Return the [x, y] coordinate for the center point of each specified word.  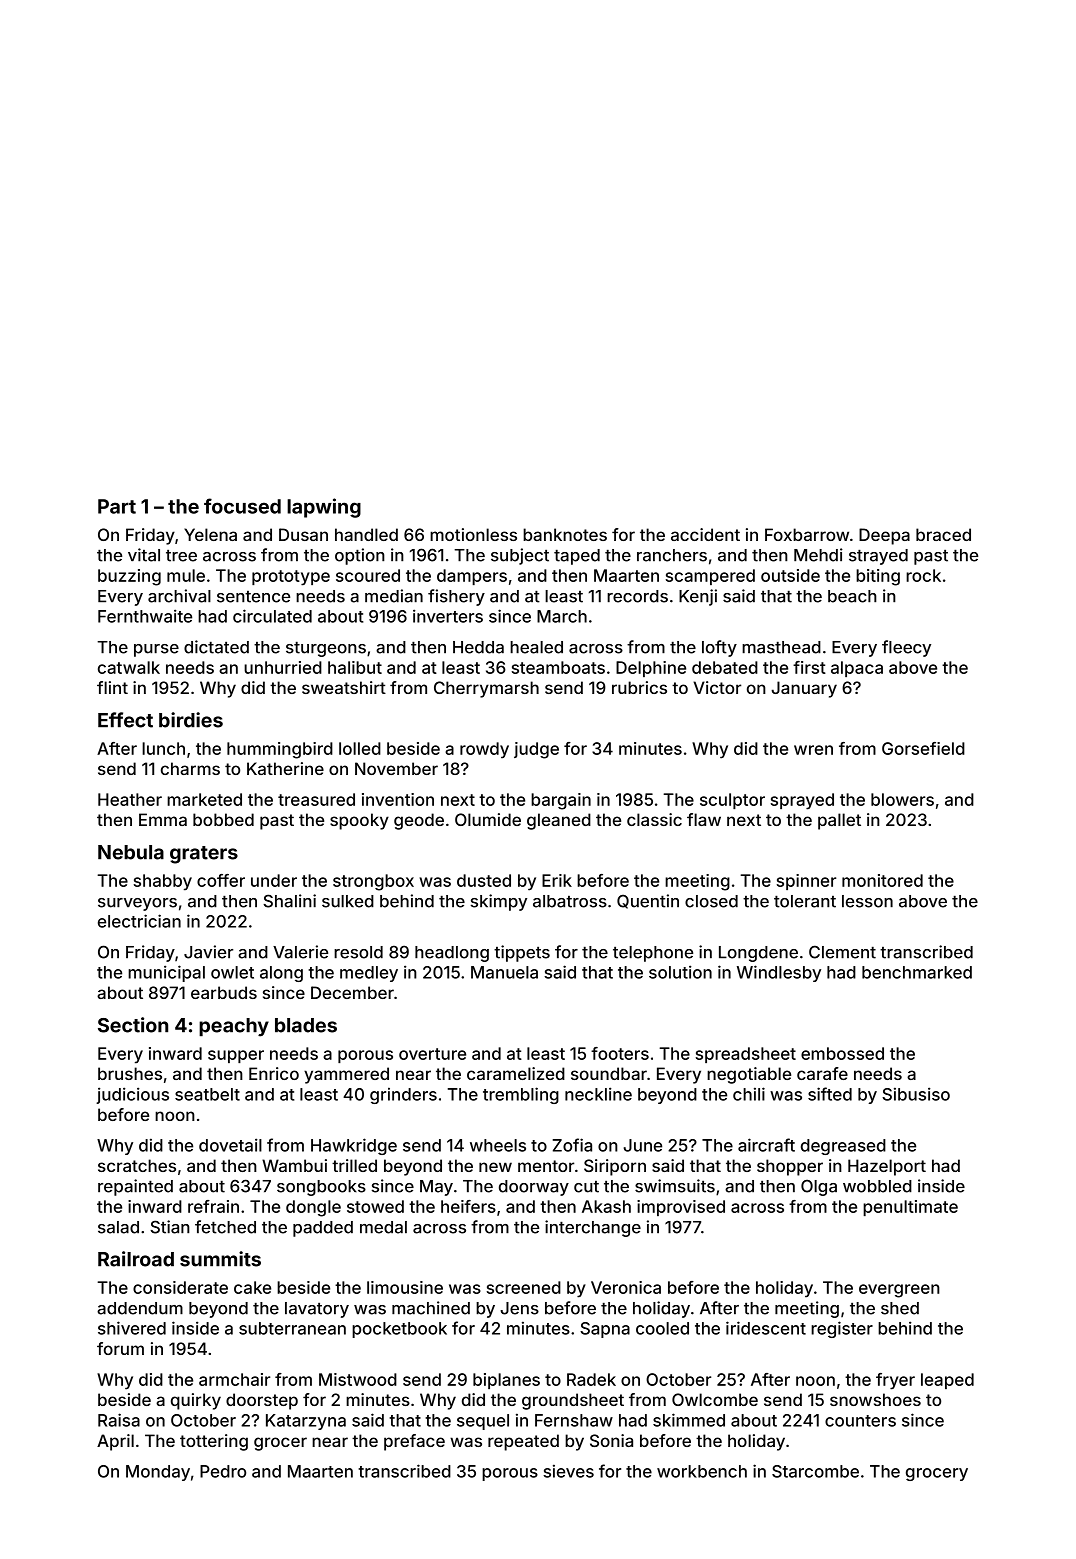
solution [680, 972]
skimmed [689, 1420]
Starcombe [815, 1471]
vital [144, 555]
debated [725, 667]
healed [536, 647]
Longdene [758, 954]
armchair [234, 1379]
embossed [842, 1053]
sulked [348, 901]
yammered [346, 1075]
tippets [522, 953]
